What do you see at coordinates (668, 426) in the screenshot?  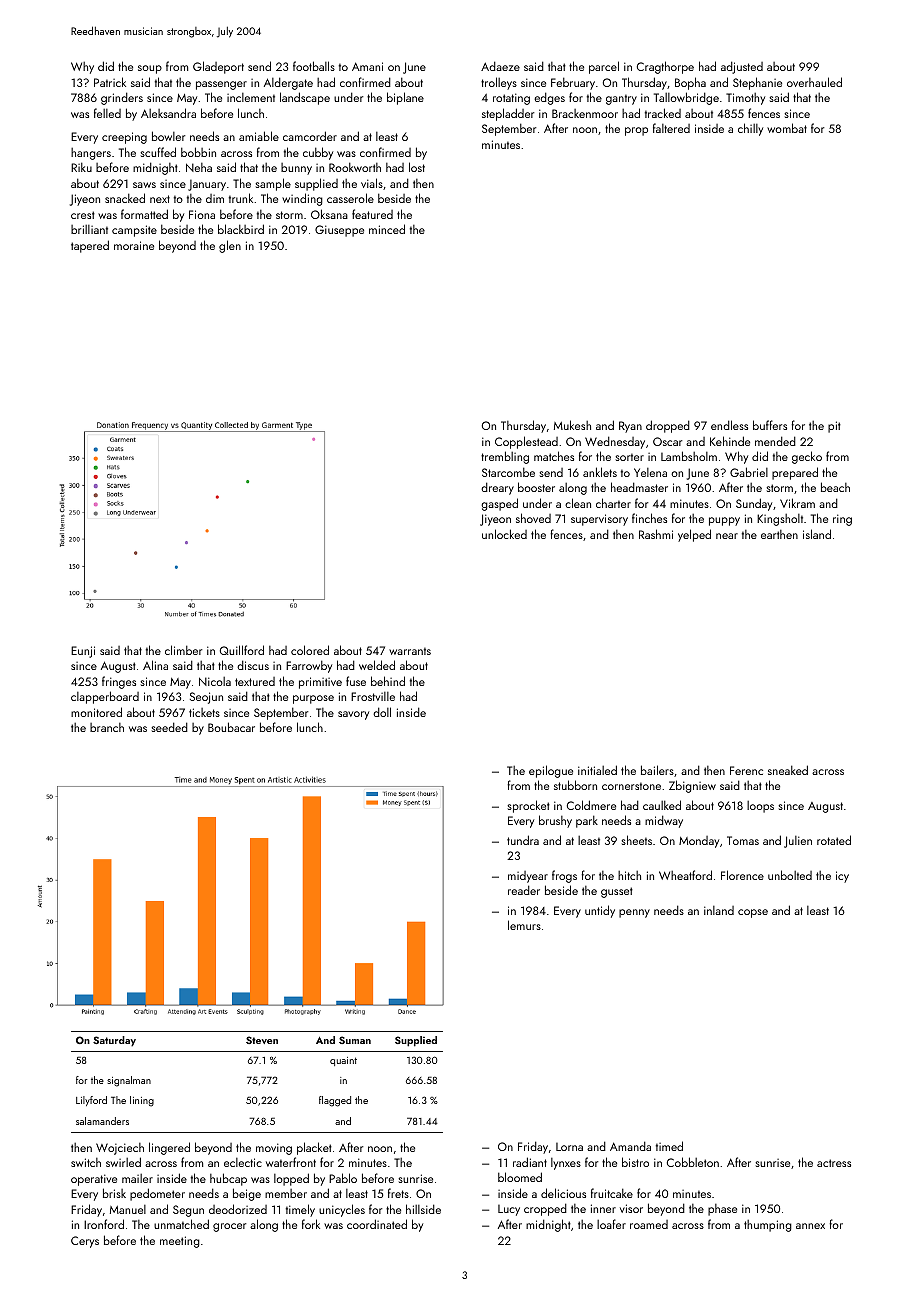 I see `dropped` at bounding box center [668, 426].
